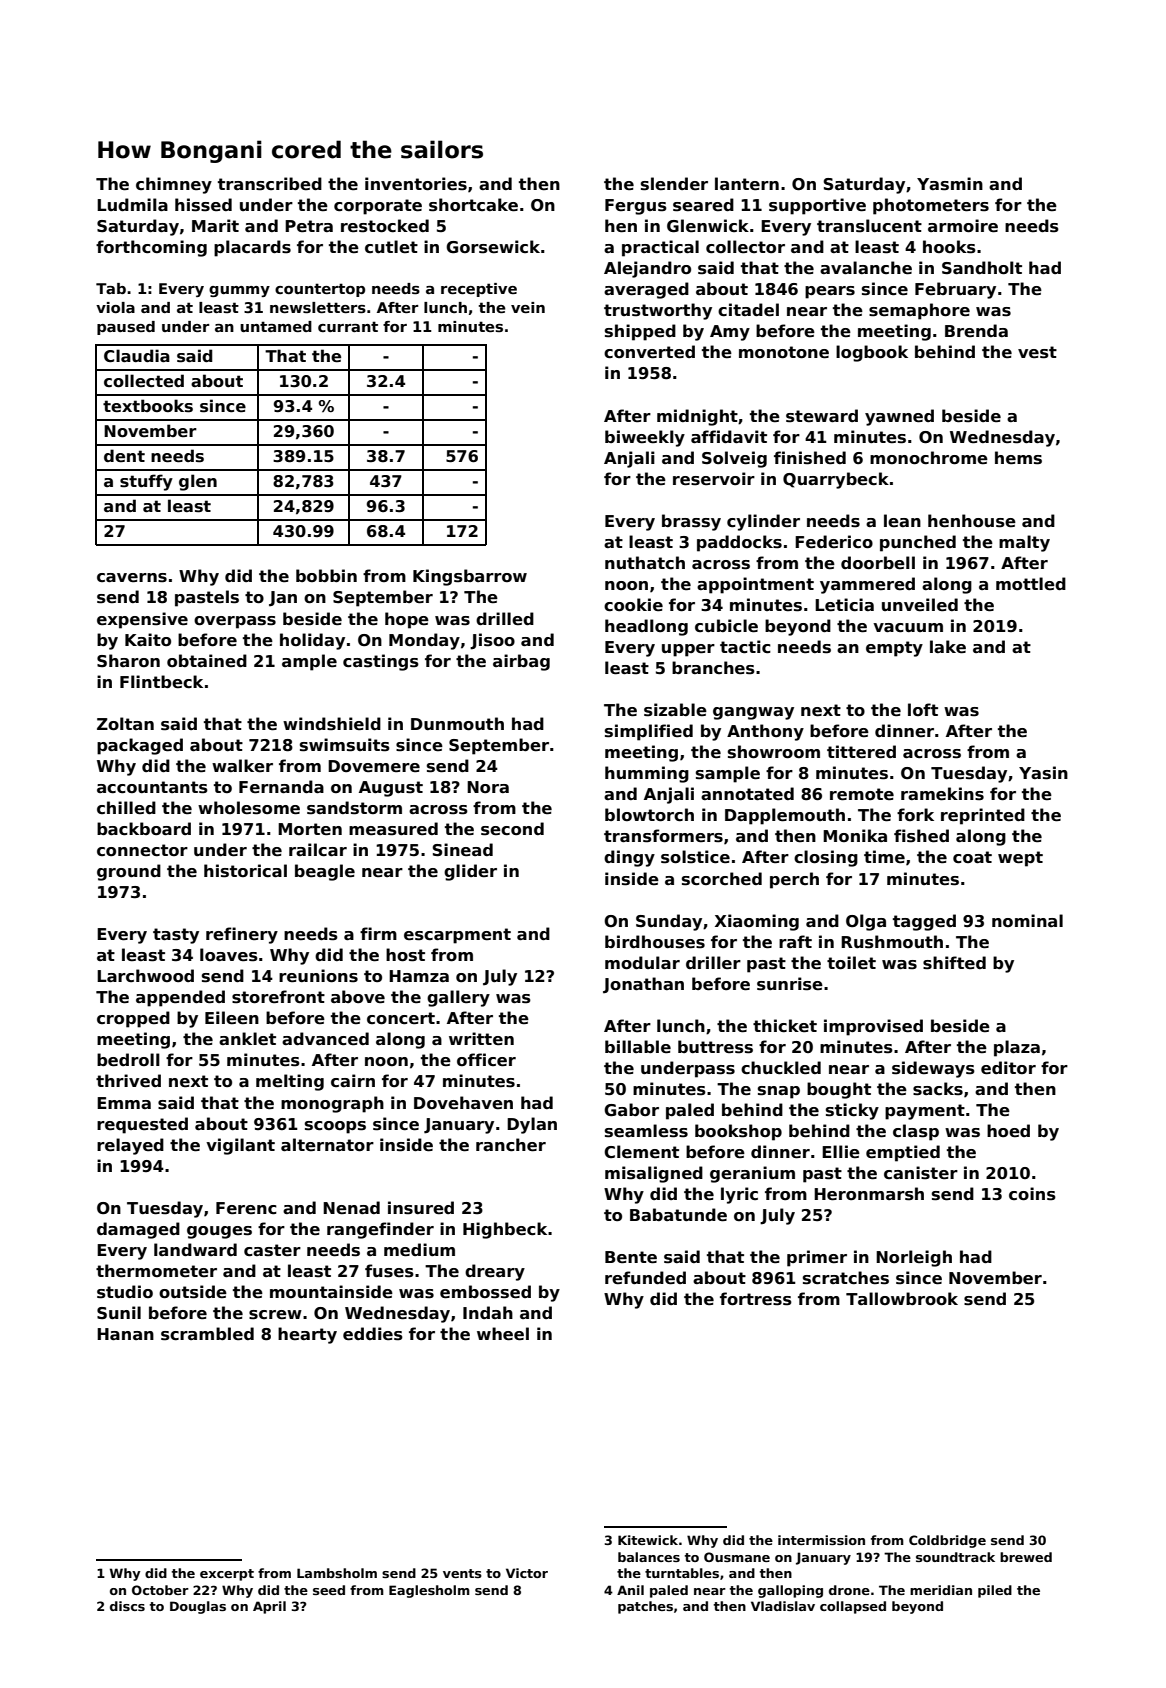 This image has height=1688, width=1166. I want to click on currant, so click(348, 326).
